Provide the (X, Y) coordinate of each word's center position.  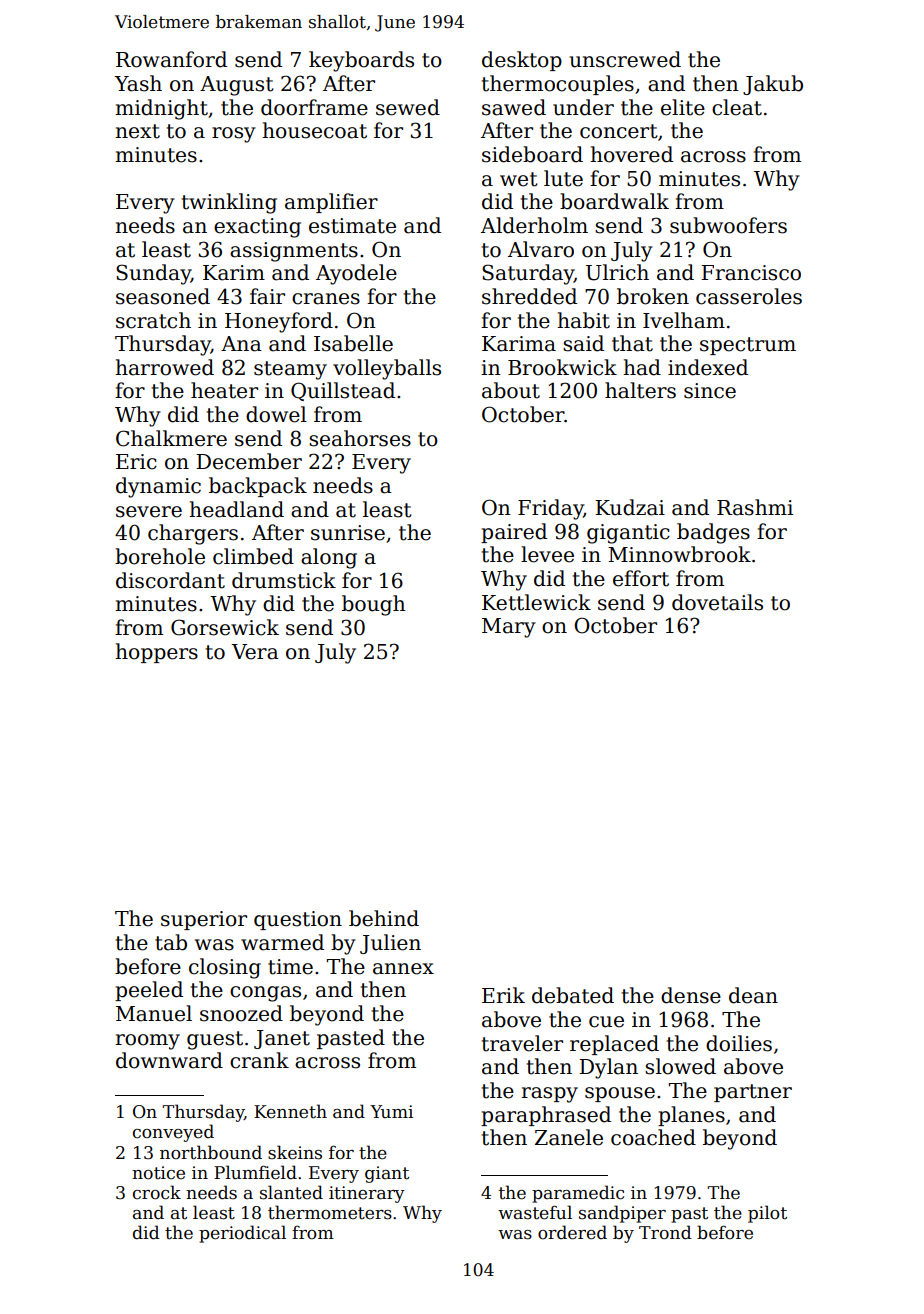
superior (204, 920)
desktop (522, 61)
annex (403, 969)
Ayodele (356, 274)
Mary (509, 628)
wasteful (535, 1212)
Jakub (773, 85)
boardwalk (614, 201)
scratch (153, 320)
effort (641, 578)
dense (691, 995)
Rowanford (171, 59)
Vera (255, 652)
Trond (665, 1232)
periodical (242, 1234)
